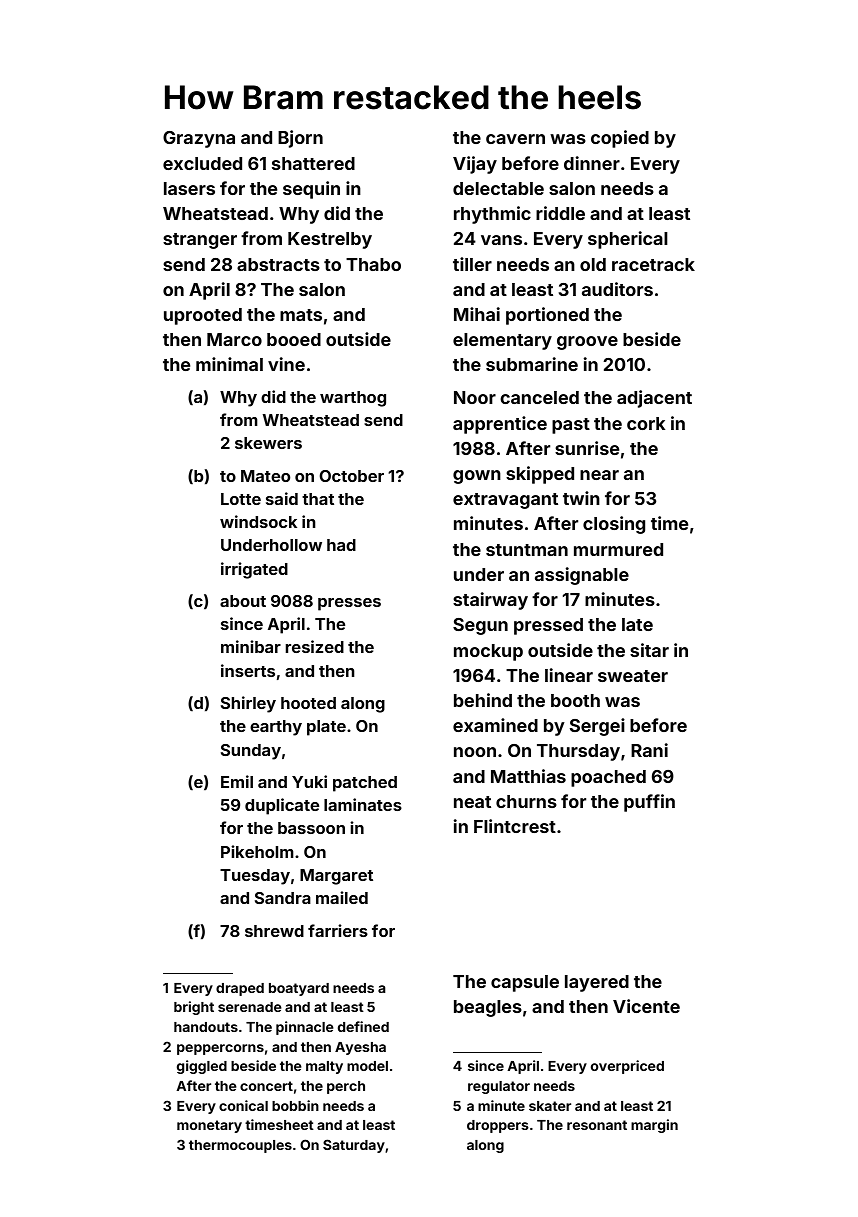  What do you see at coordinates (202, 1067) in the page?
I see `giggled` at bounding box center [202, 1067].
